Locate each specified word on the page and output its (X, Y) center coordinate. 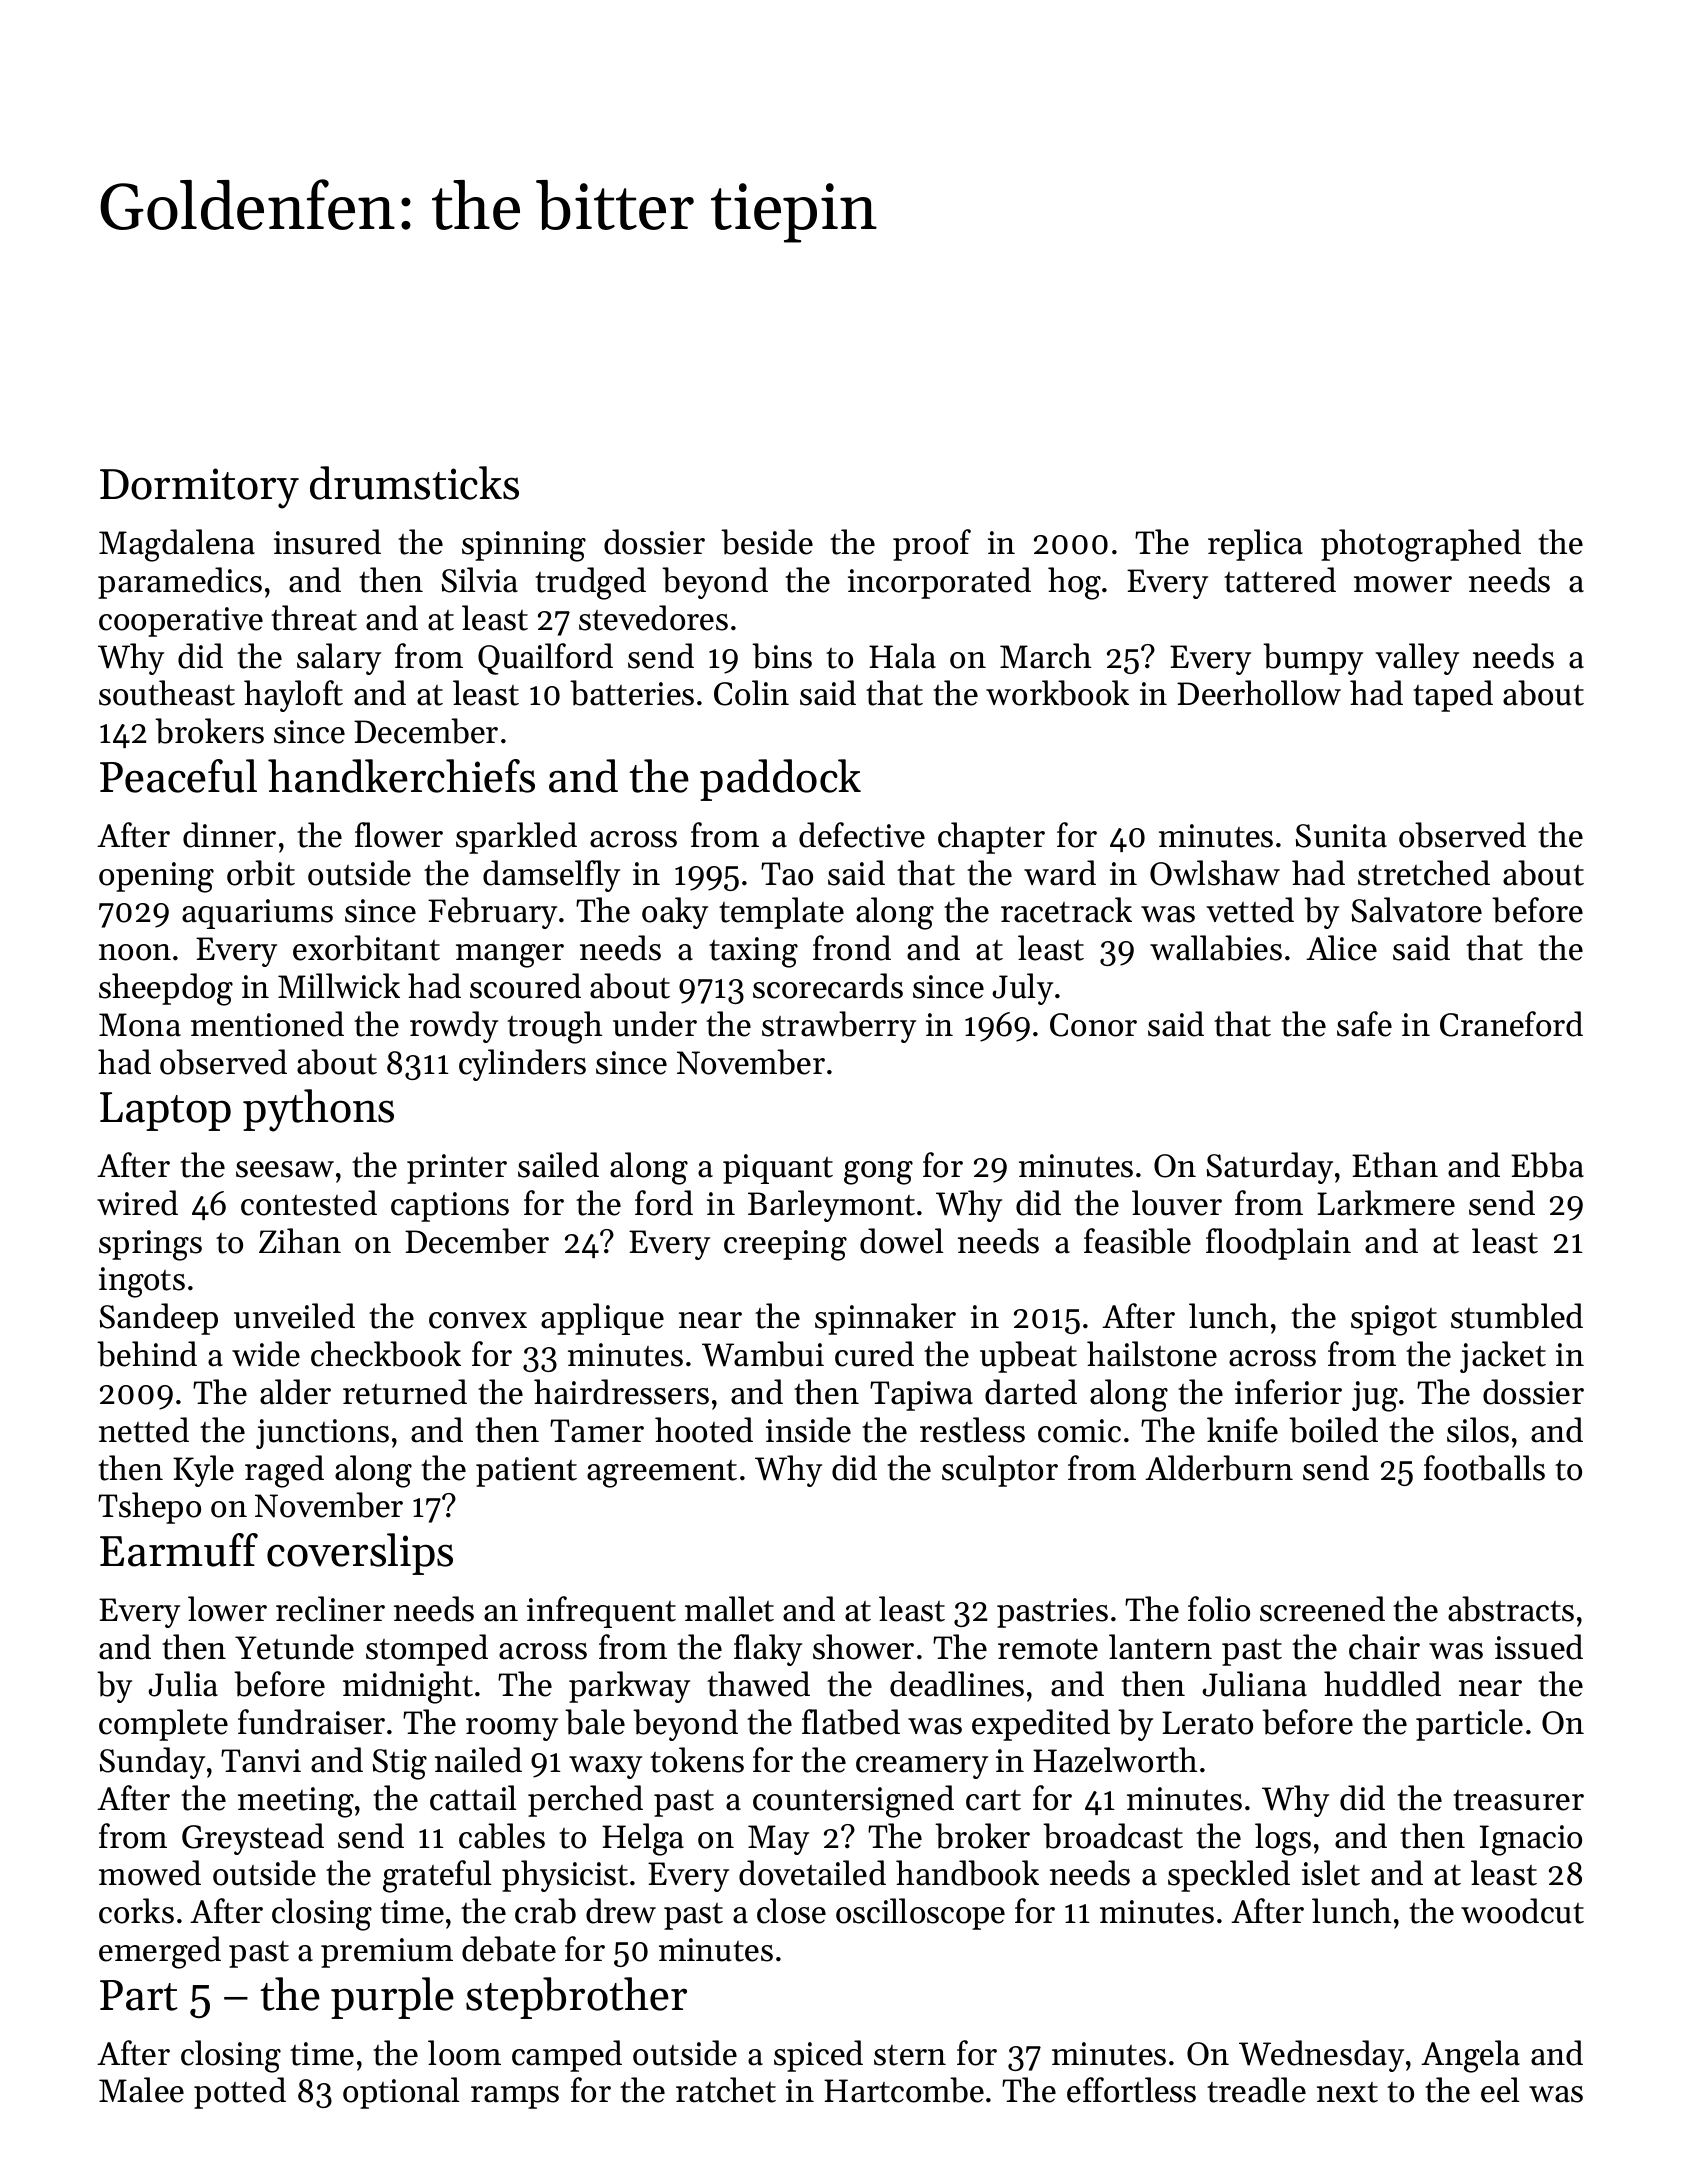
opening (156, 877)
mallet (729, 1609)
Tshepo (149, 1508)
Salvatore (1417, 910)
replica (1255, 545)
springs (150, 1245)
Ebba (1547, 1165)
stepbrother (576, 1998)
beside (767, 542)
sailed (558, 1165)
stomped (427, 1650)
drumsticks (414, 483)
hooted (704, 1430)
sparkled (516, 838)
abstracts (1511, 1609)
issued (1539, 1647)
